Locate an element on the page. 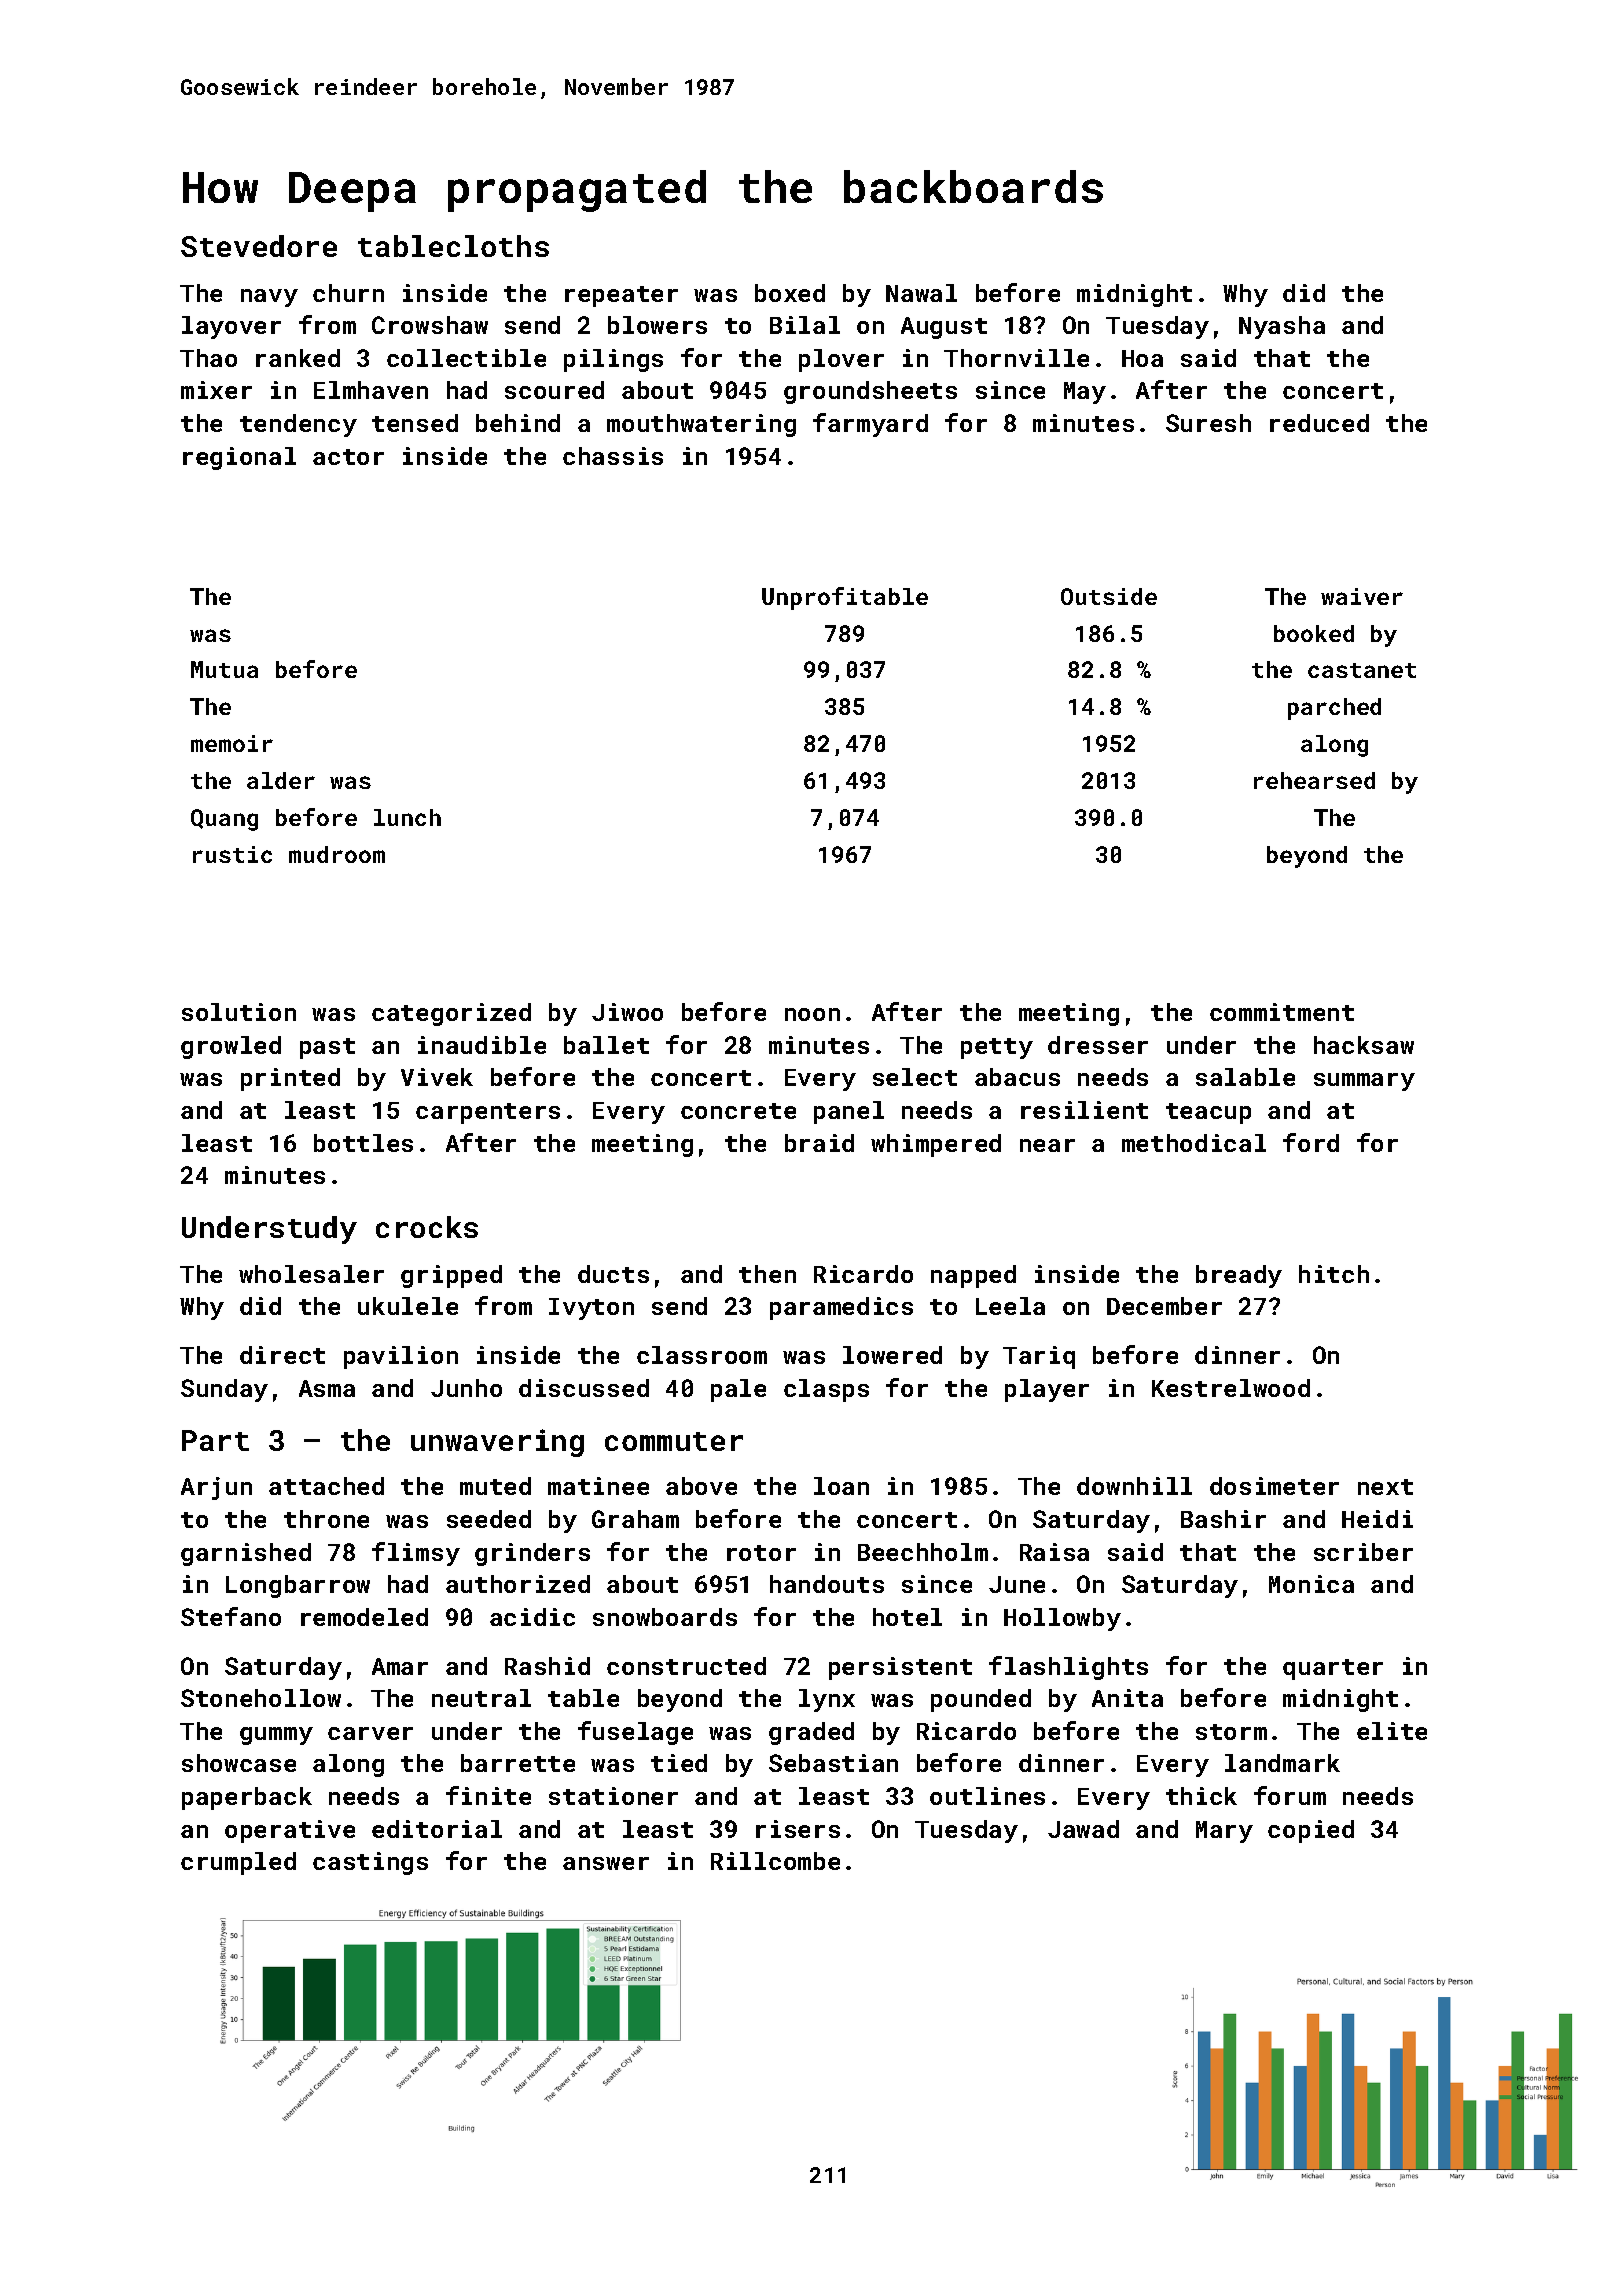 The width and height of the document is (1620, 2292). bready is located at coordinates (1239, 1276).
